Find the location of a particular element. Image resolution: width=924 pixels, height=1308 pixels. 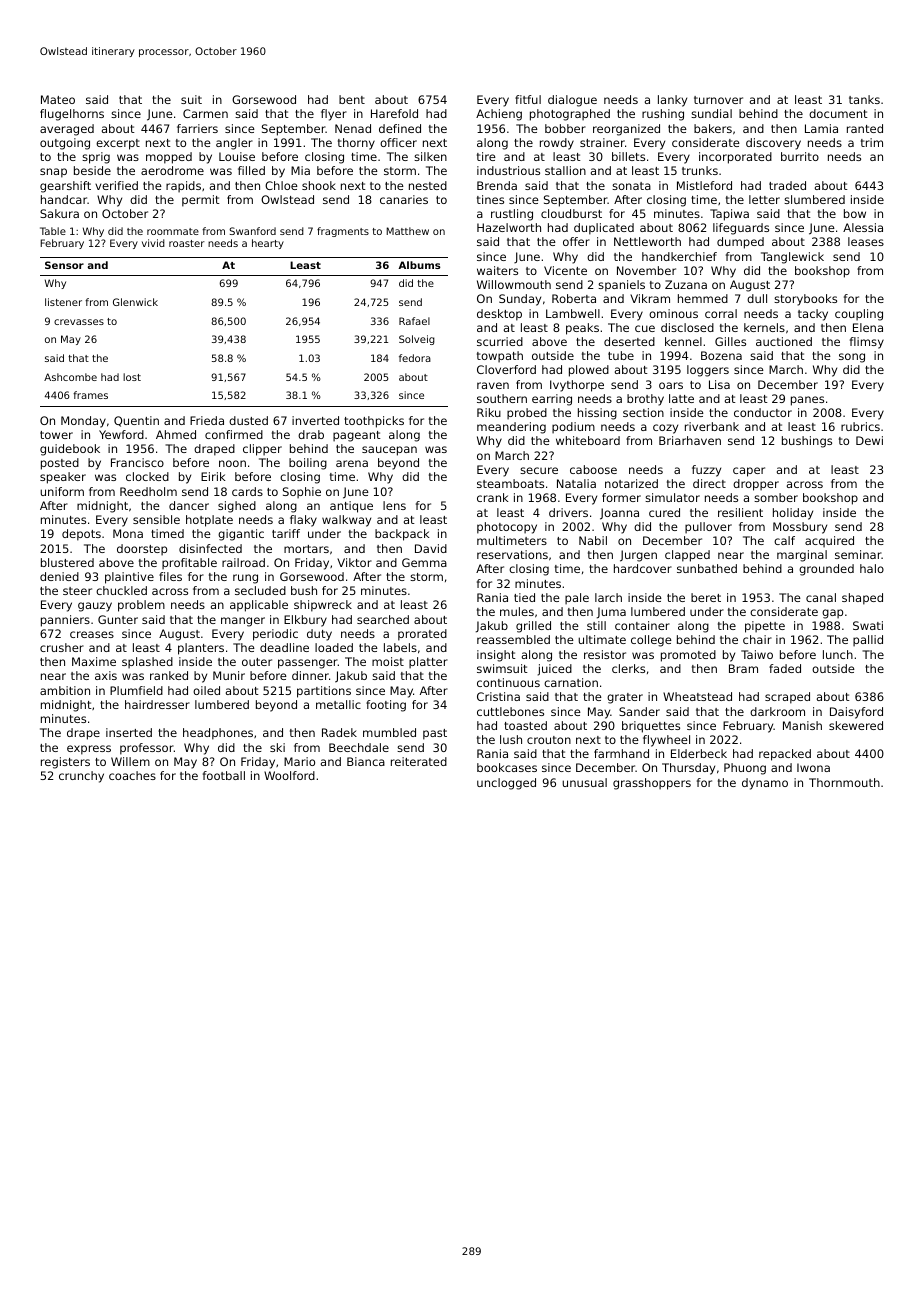

riverbank is located at coordinates (712, 426).
